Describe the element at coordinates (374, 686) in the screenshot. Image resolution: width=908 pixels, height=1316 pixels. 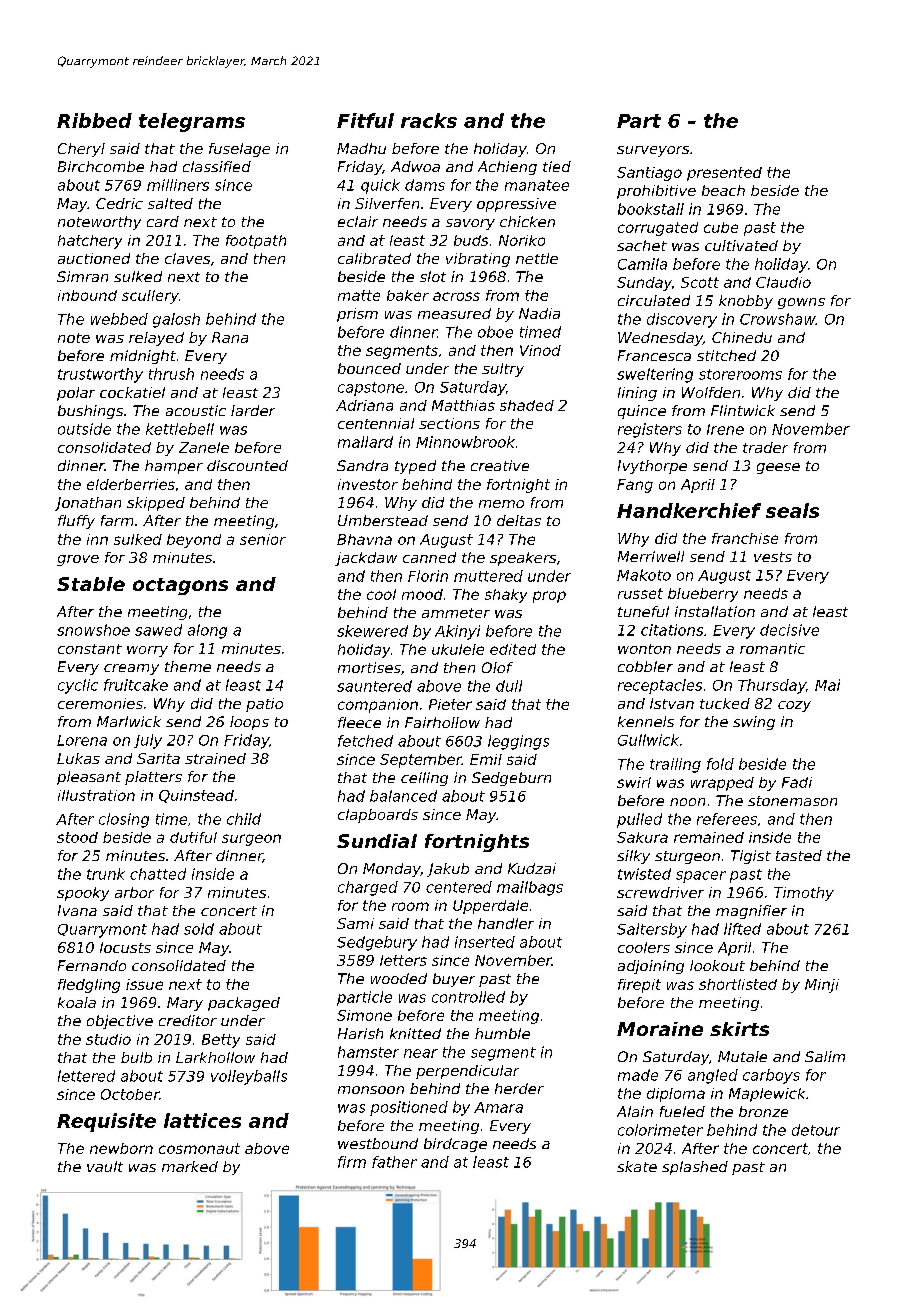
I see `sauntered` at that location.
